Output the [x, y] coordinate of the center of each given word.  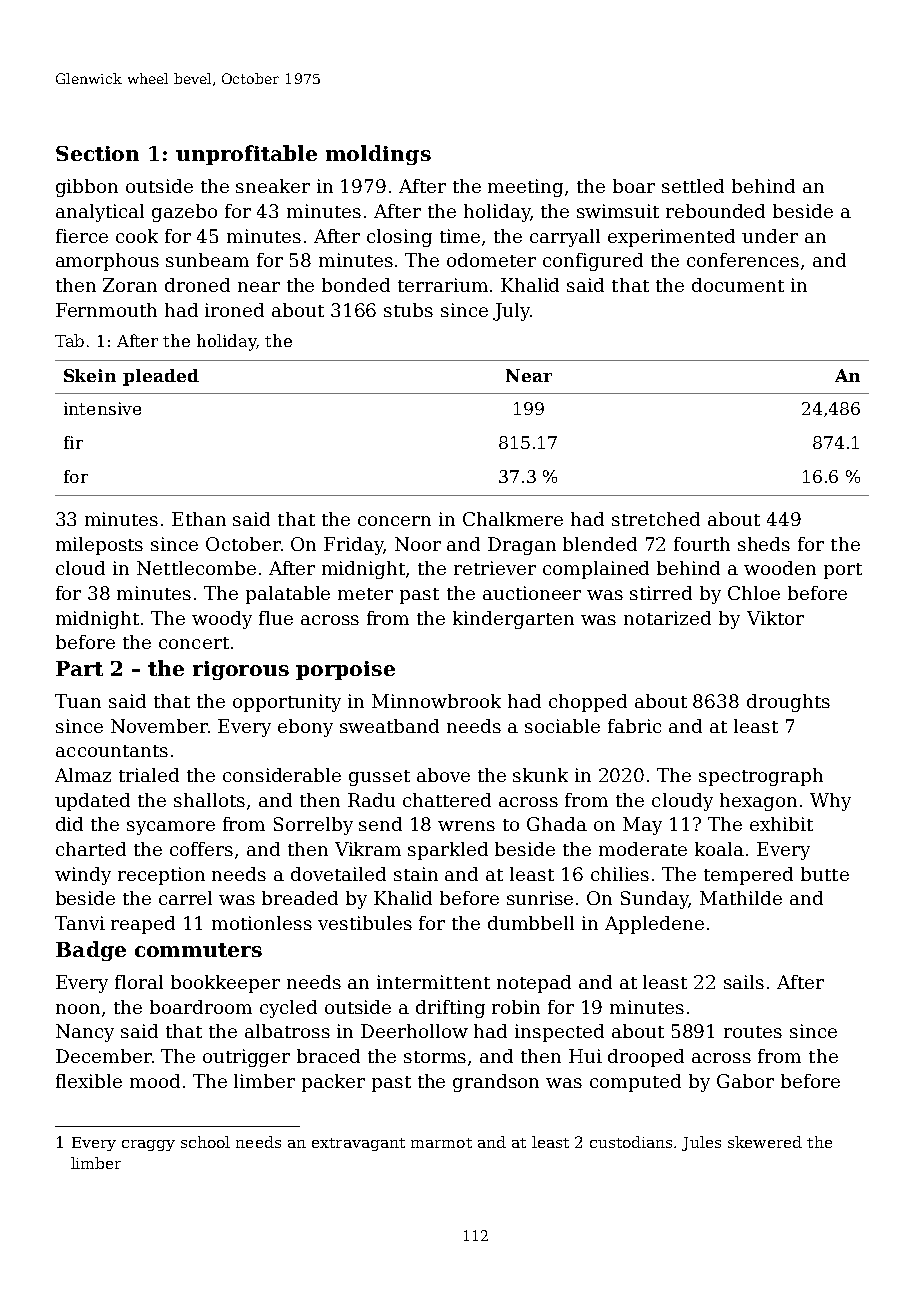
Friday [354, 546]
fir [73, 442]
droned [197, 285]
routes [753, 1032]
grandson [496, 1083]
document [738, 285]
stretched [656, 519]
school [205, 1142]
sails [744, 982]
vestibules [365, 923]
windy [83, 876]
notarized [667, 618]
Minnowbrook [436, 701]
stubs [408, 310]
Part [79, 668]
